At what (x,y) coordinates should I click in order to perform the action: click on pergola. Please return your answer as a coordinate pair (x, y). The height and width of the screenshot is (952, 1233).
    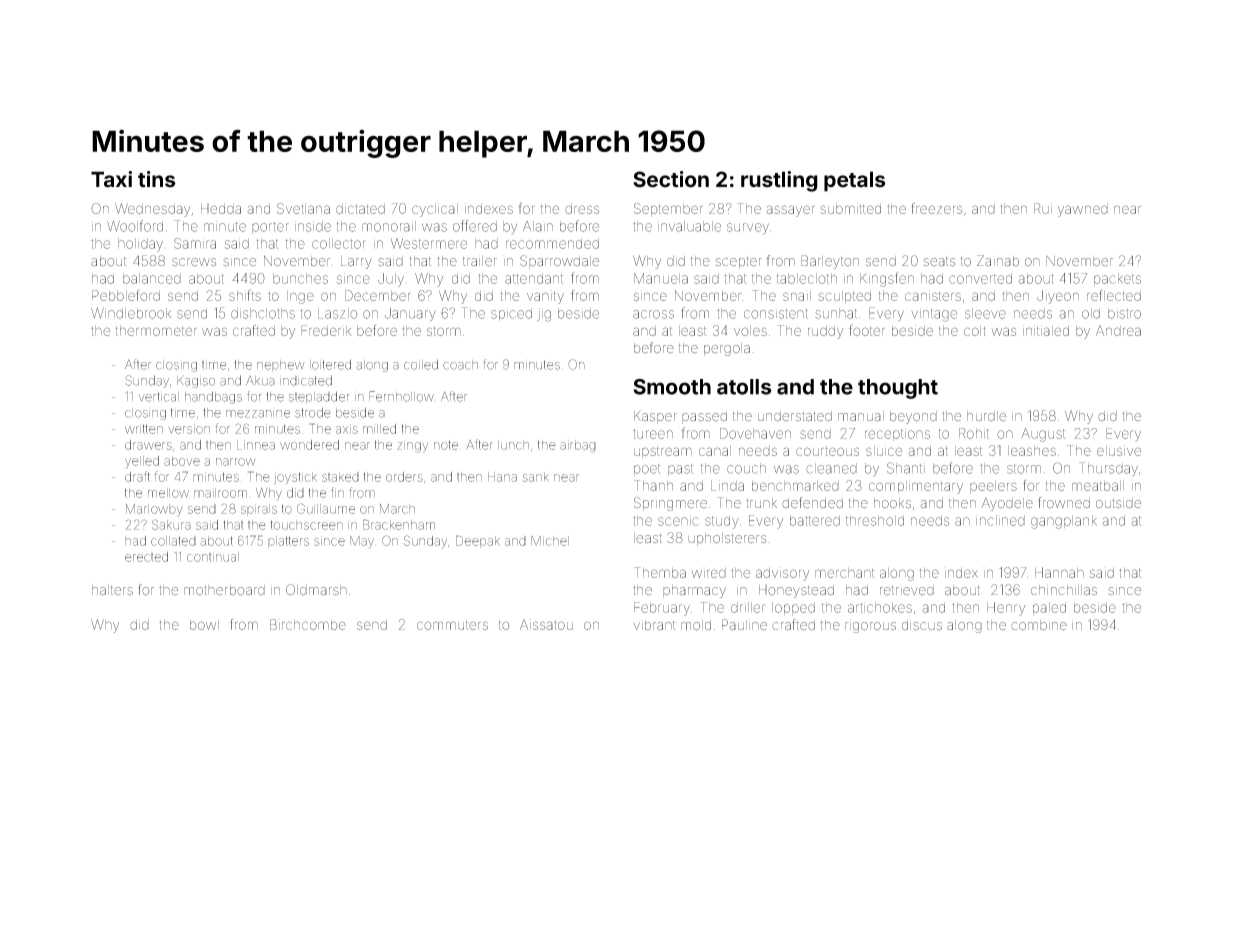
    Looking at the image, I should click on (727, 349).
